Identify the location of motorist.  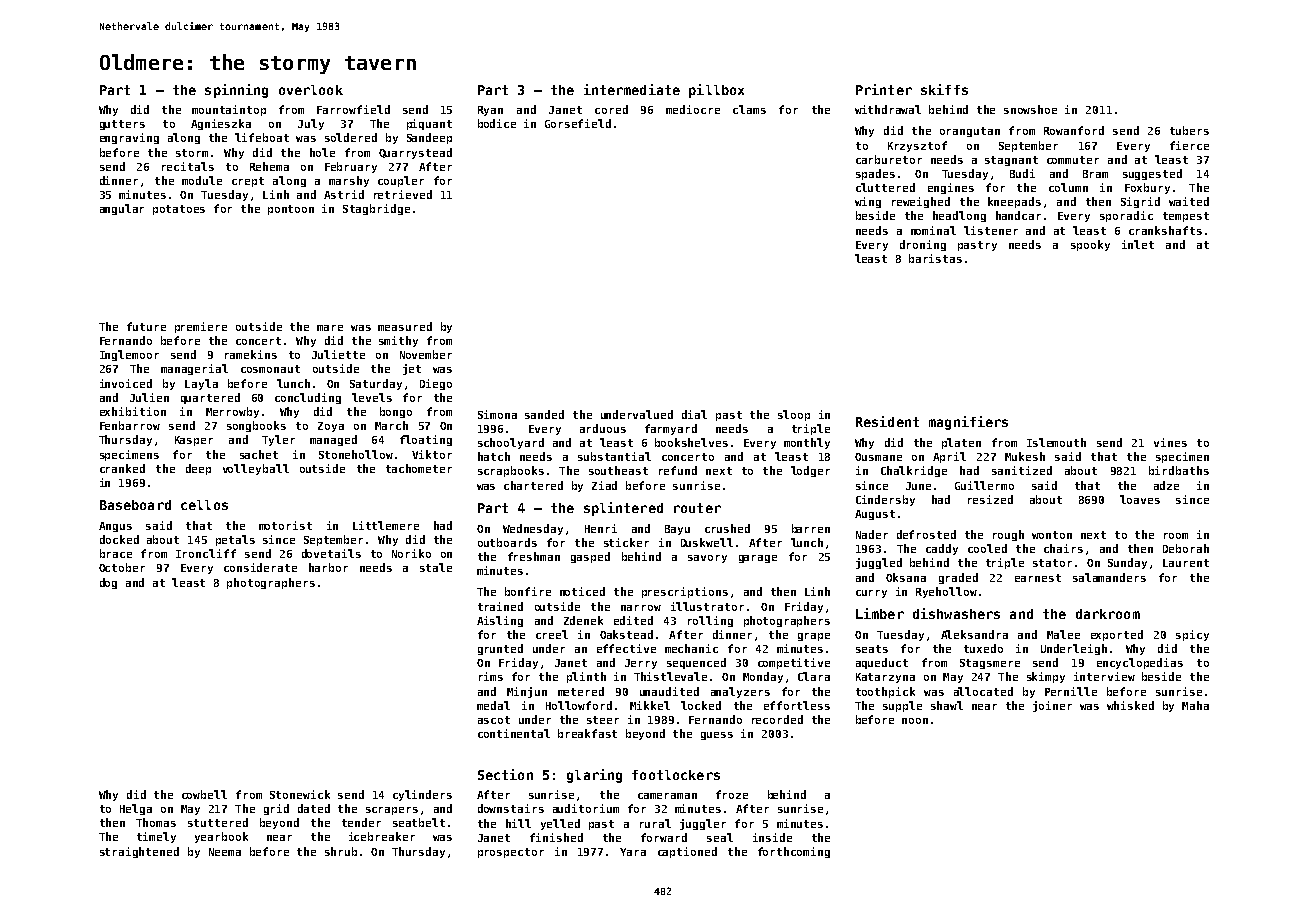
(285, 525).
